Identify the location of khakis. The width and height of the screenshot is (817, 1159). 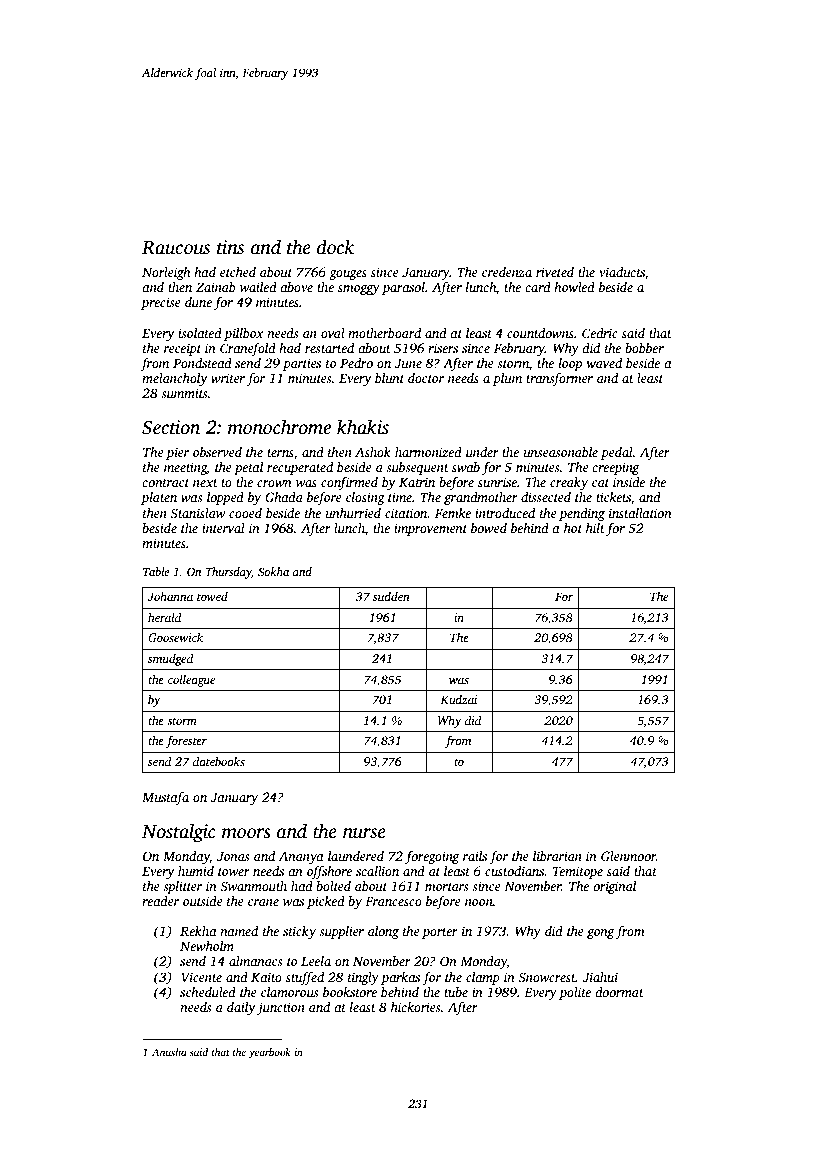
(363, 427).
